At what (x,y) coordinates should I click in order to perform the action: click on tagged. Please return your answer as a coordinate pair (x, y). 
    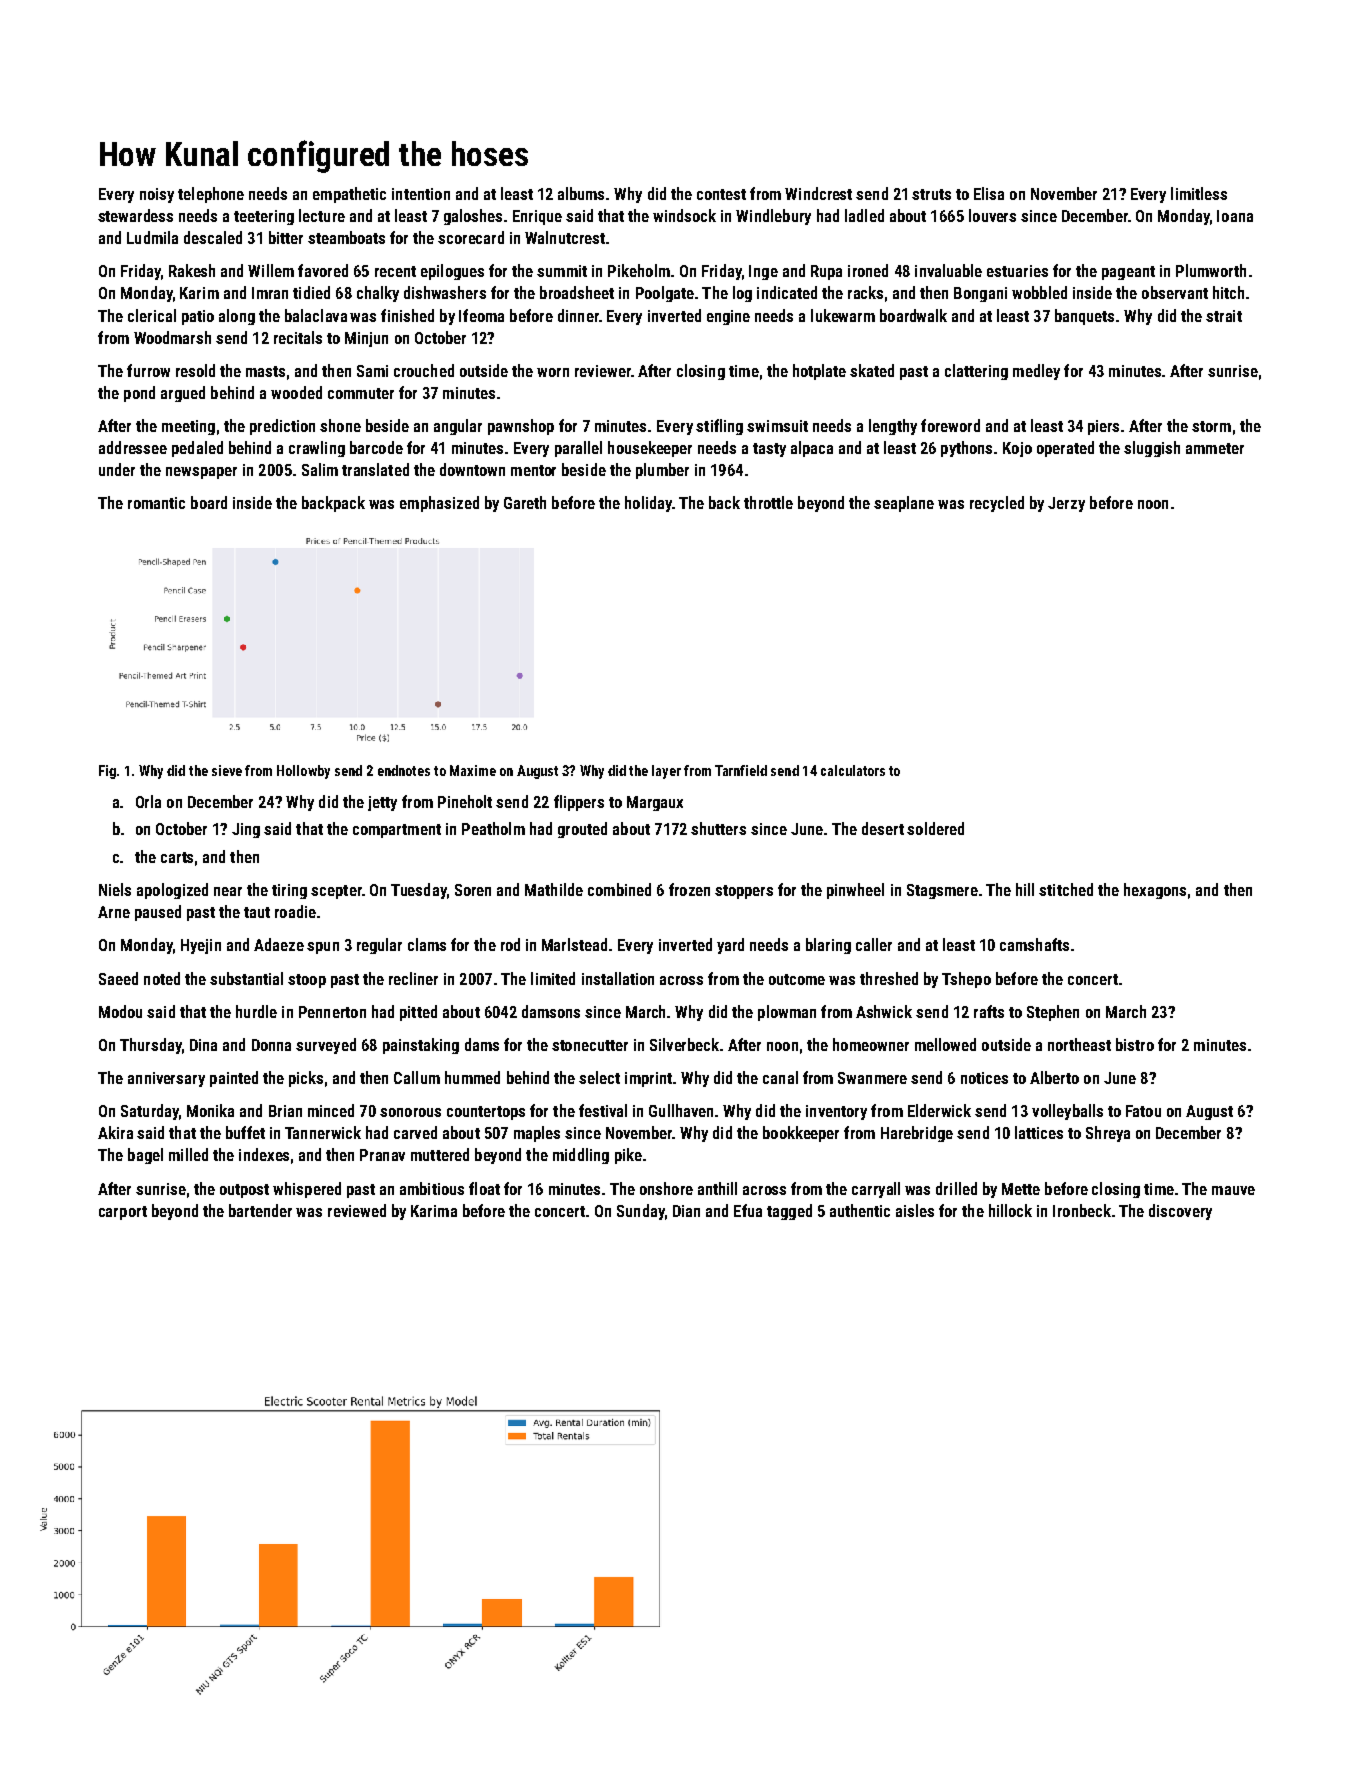
    Looking at the image, I should click on (789, 1212).
